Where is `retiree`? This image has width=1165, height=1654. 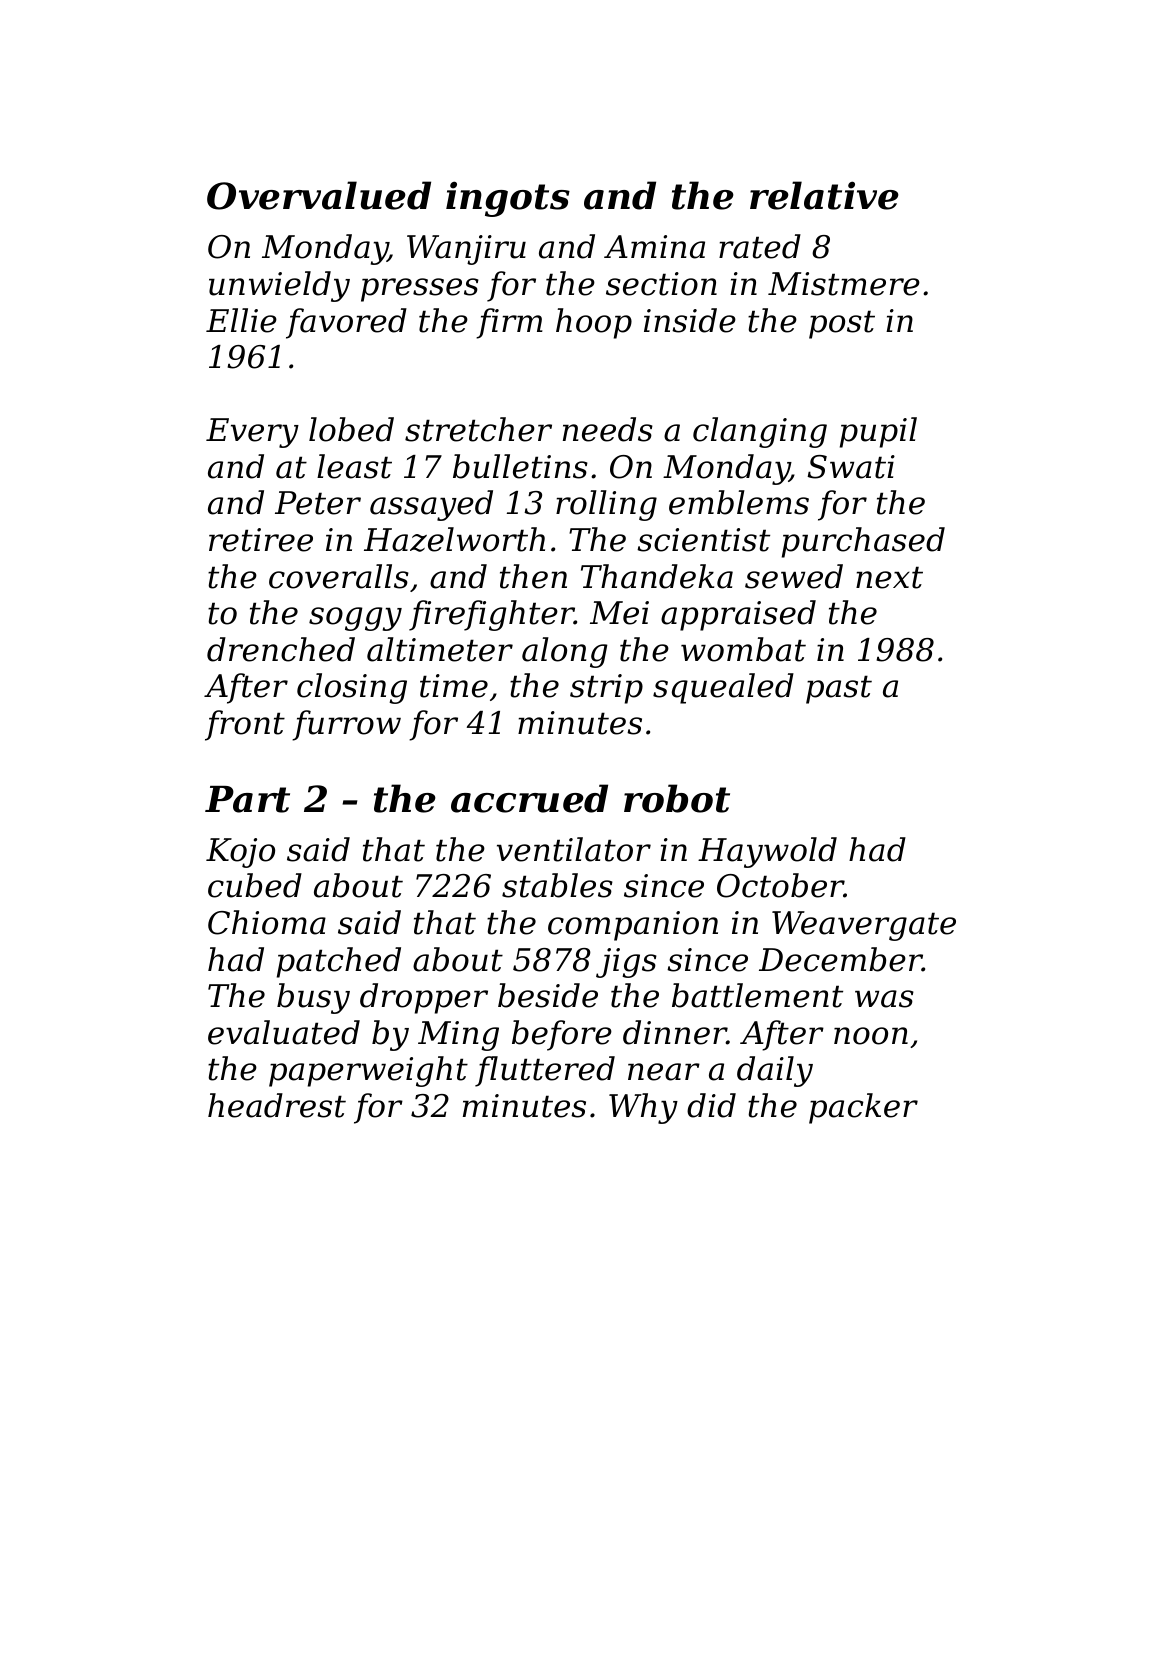
retiree is located at coordinates (261, 540).
